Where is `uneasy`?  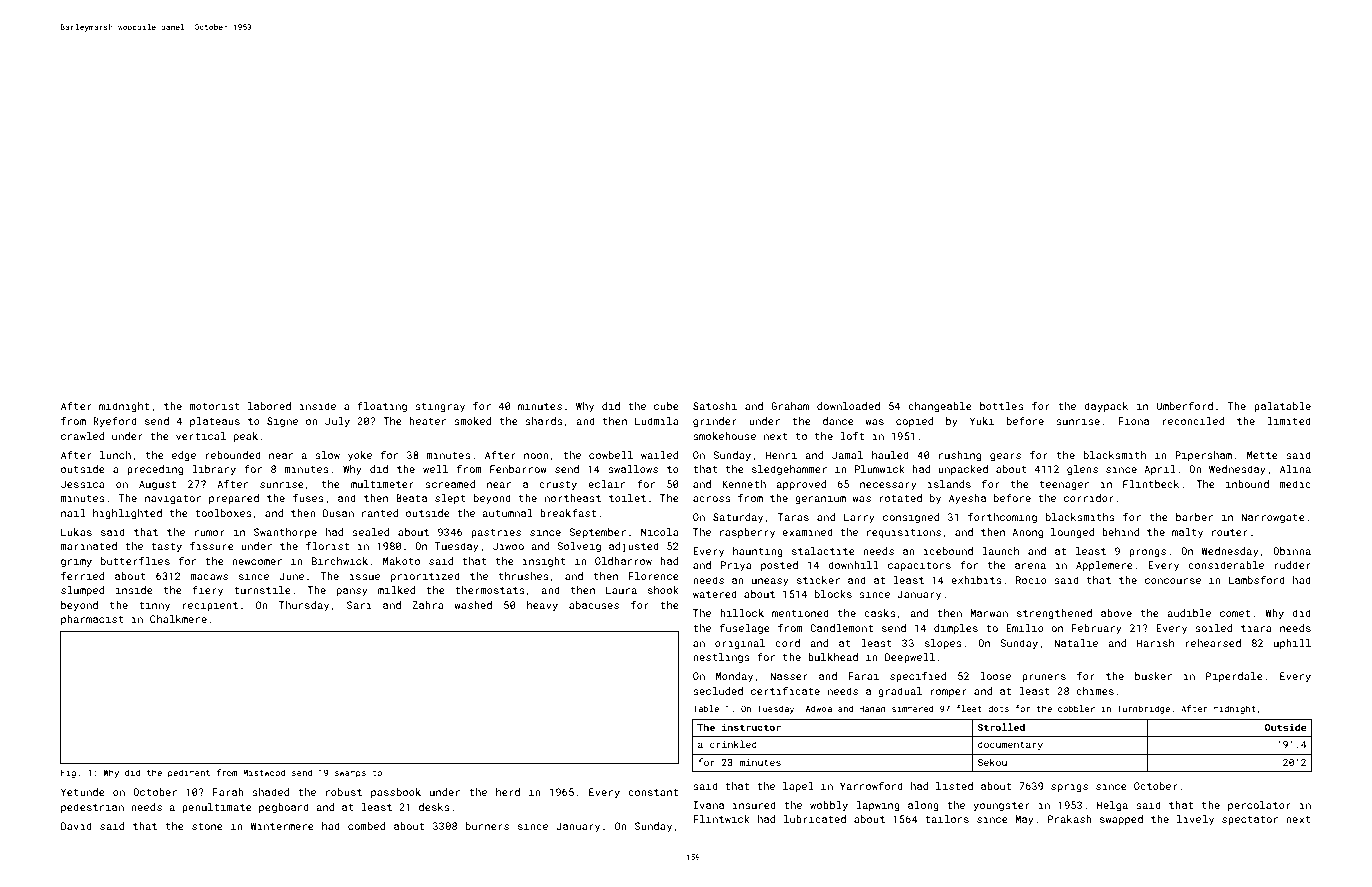
uneasy is located at coordinates (770, 582).
